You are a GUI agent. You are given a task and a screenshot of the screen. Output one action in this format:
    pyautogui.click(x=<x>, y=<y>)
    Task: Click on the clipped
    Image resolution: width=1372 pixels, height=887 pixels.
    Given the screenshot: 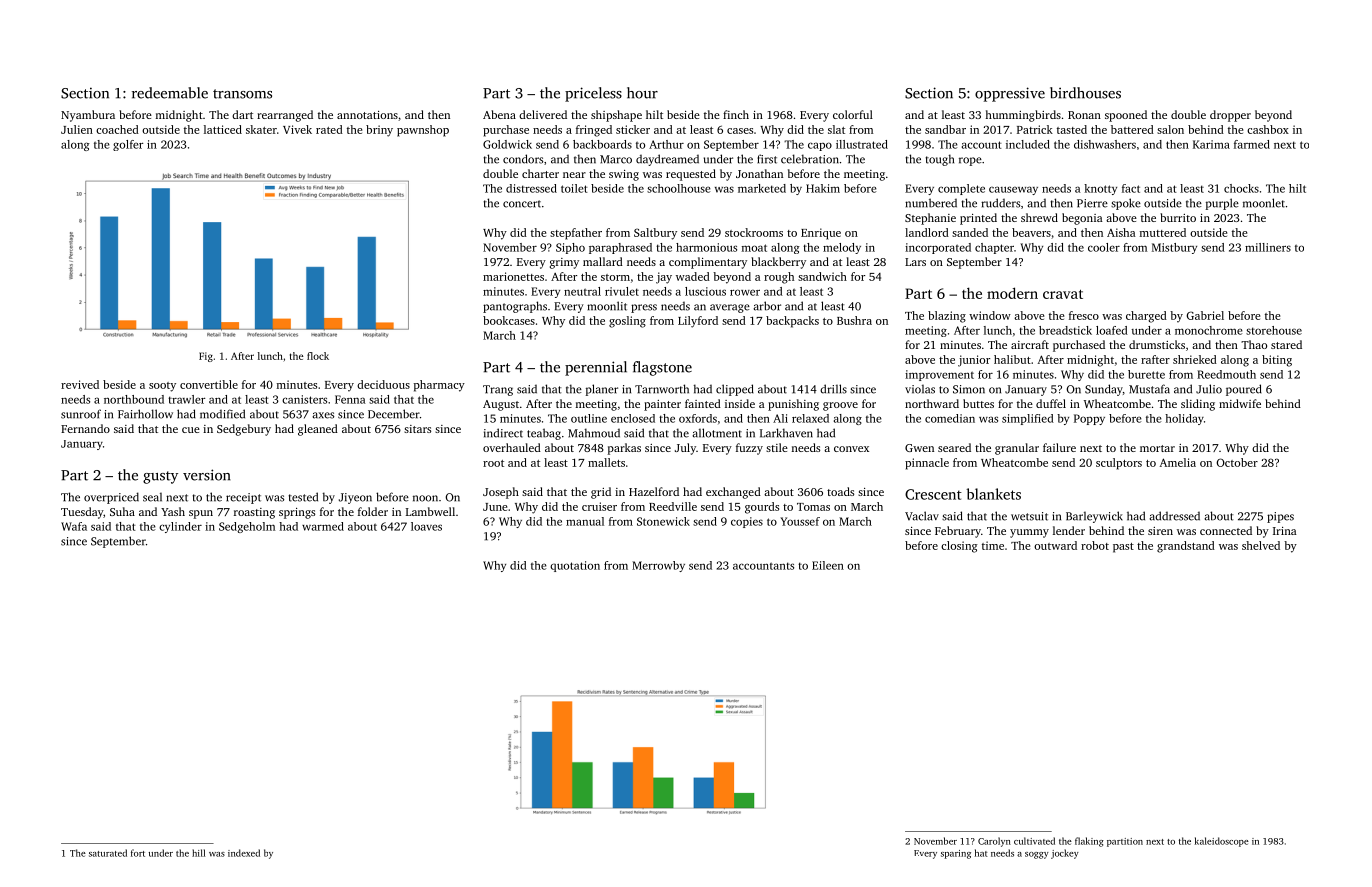 What is the action you would take?
    pyautogui.click(x=735, y=390)
